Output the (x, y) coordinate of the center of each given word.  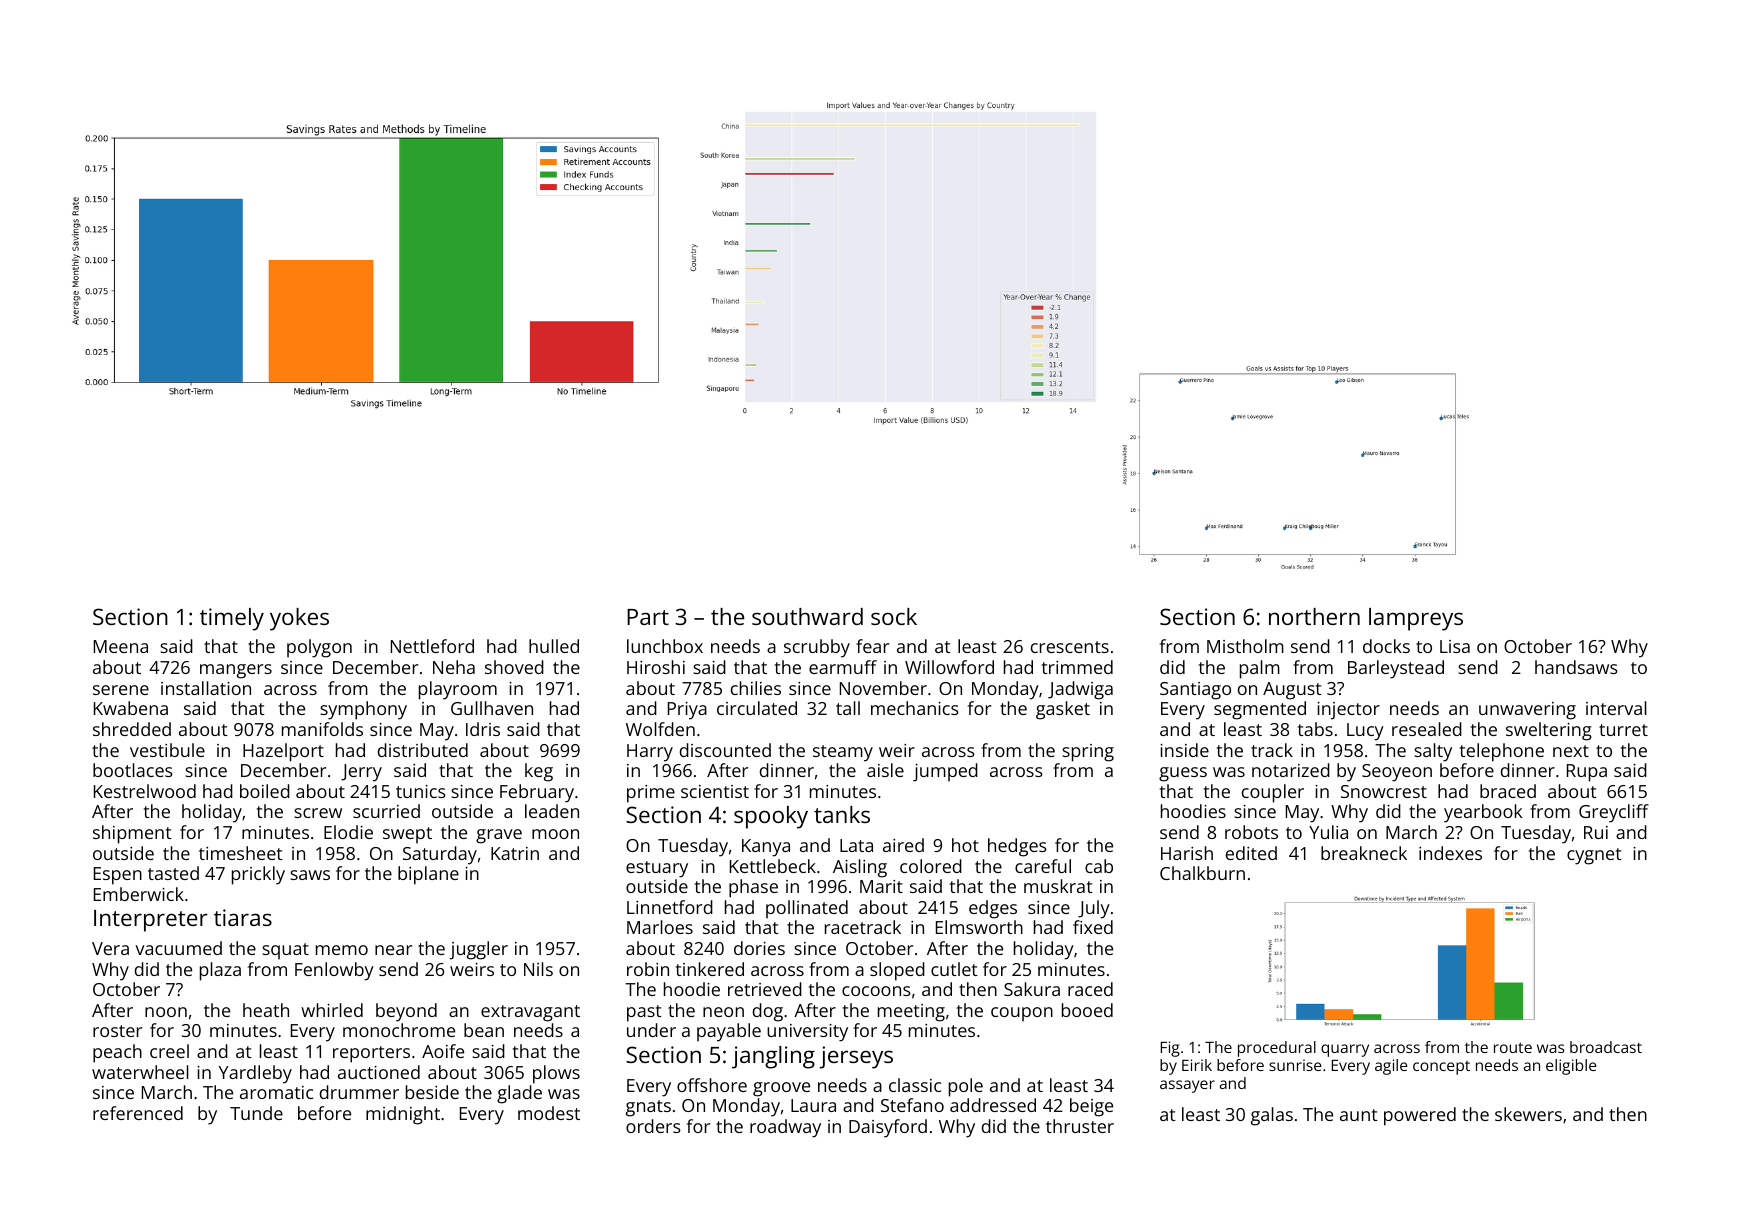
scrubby (817, 648)
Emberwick (139, 894)
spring (1088, 753)
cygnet (1594, 856)
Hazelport (283, 752)
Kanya (766, 848)
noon (166, 1012)
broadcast (1606, 1047)
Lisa (1455, 646)
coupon (1022, 1014)
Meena (121, 646)
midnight (403, 1115)
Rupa (1587, 773)
